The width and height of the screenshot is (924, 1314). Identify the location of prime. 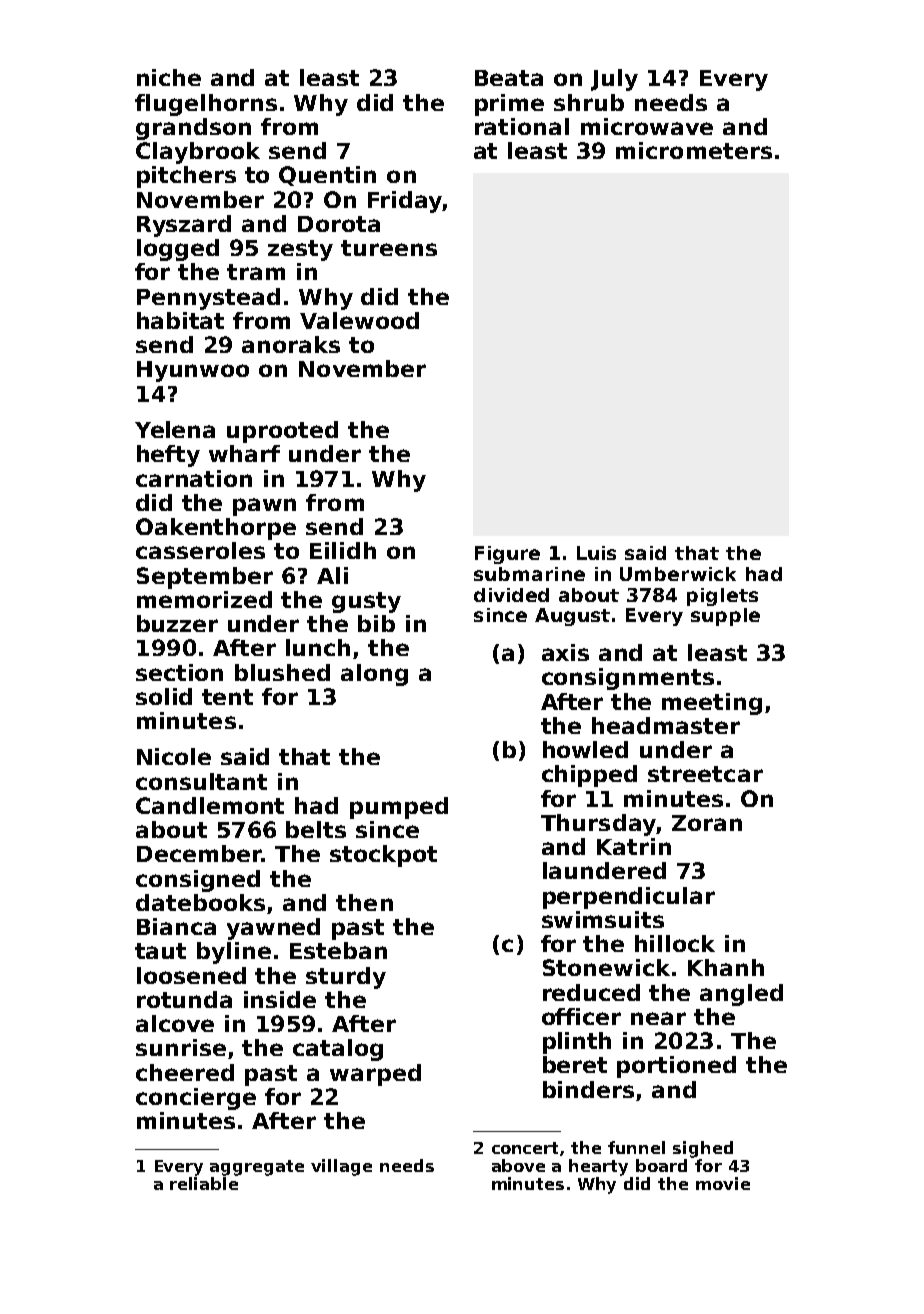
(509, 105).
